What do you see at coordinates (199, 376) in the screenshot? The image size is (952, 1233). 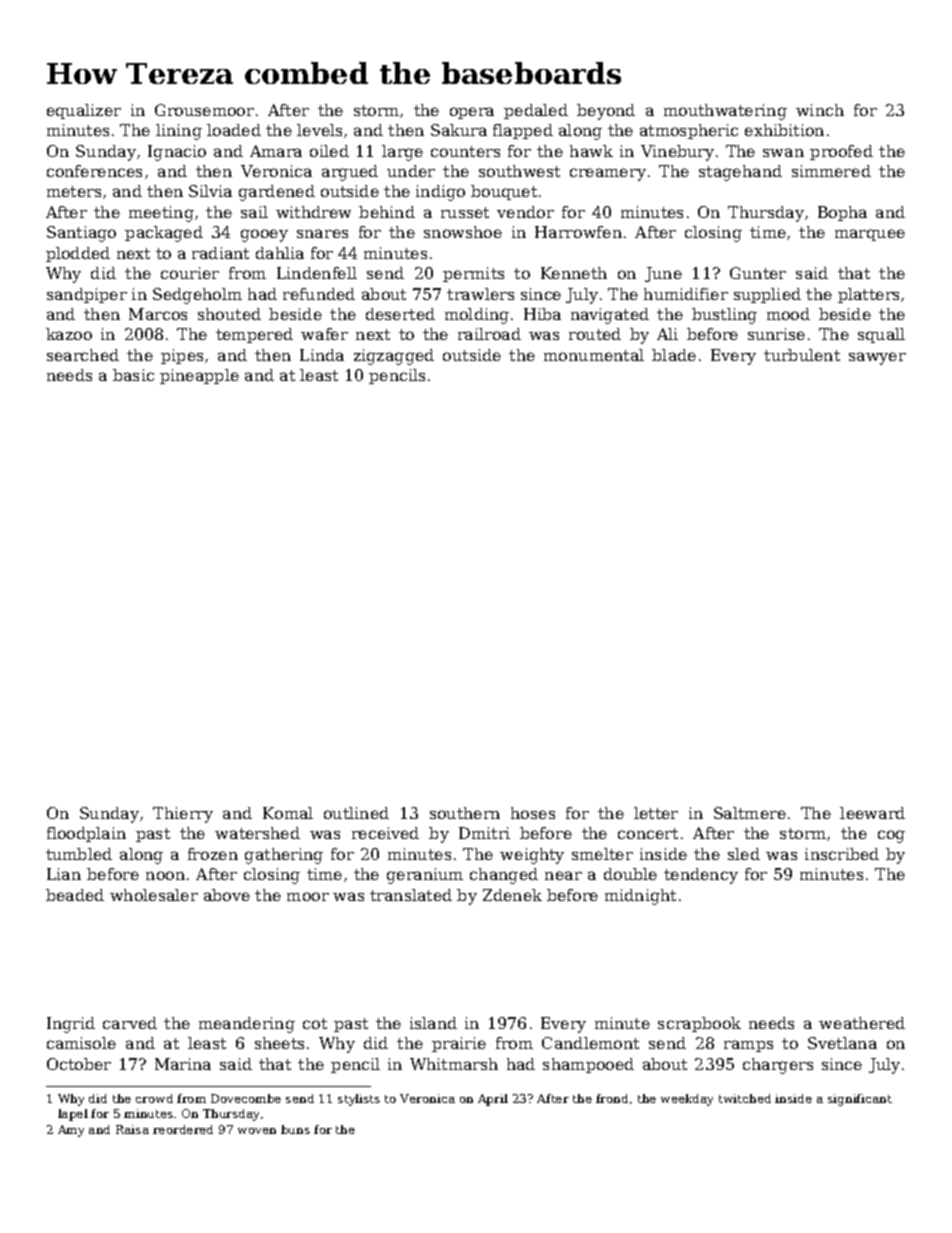 I see `pineapple` at bounding box center [199, 376].
